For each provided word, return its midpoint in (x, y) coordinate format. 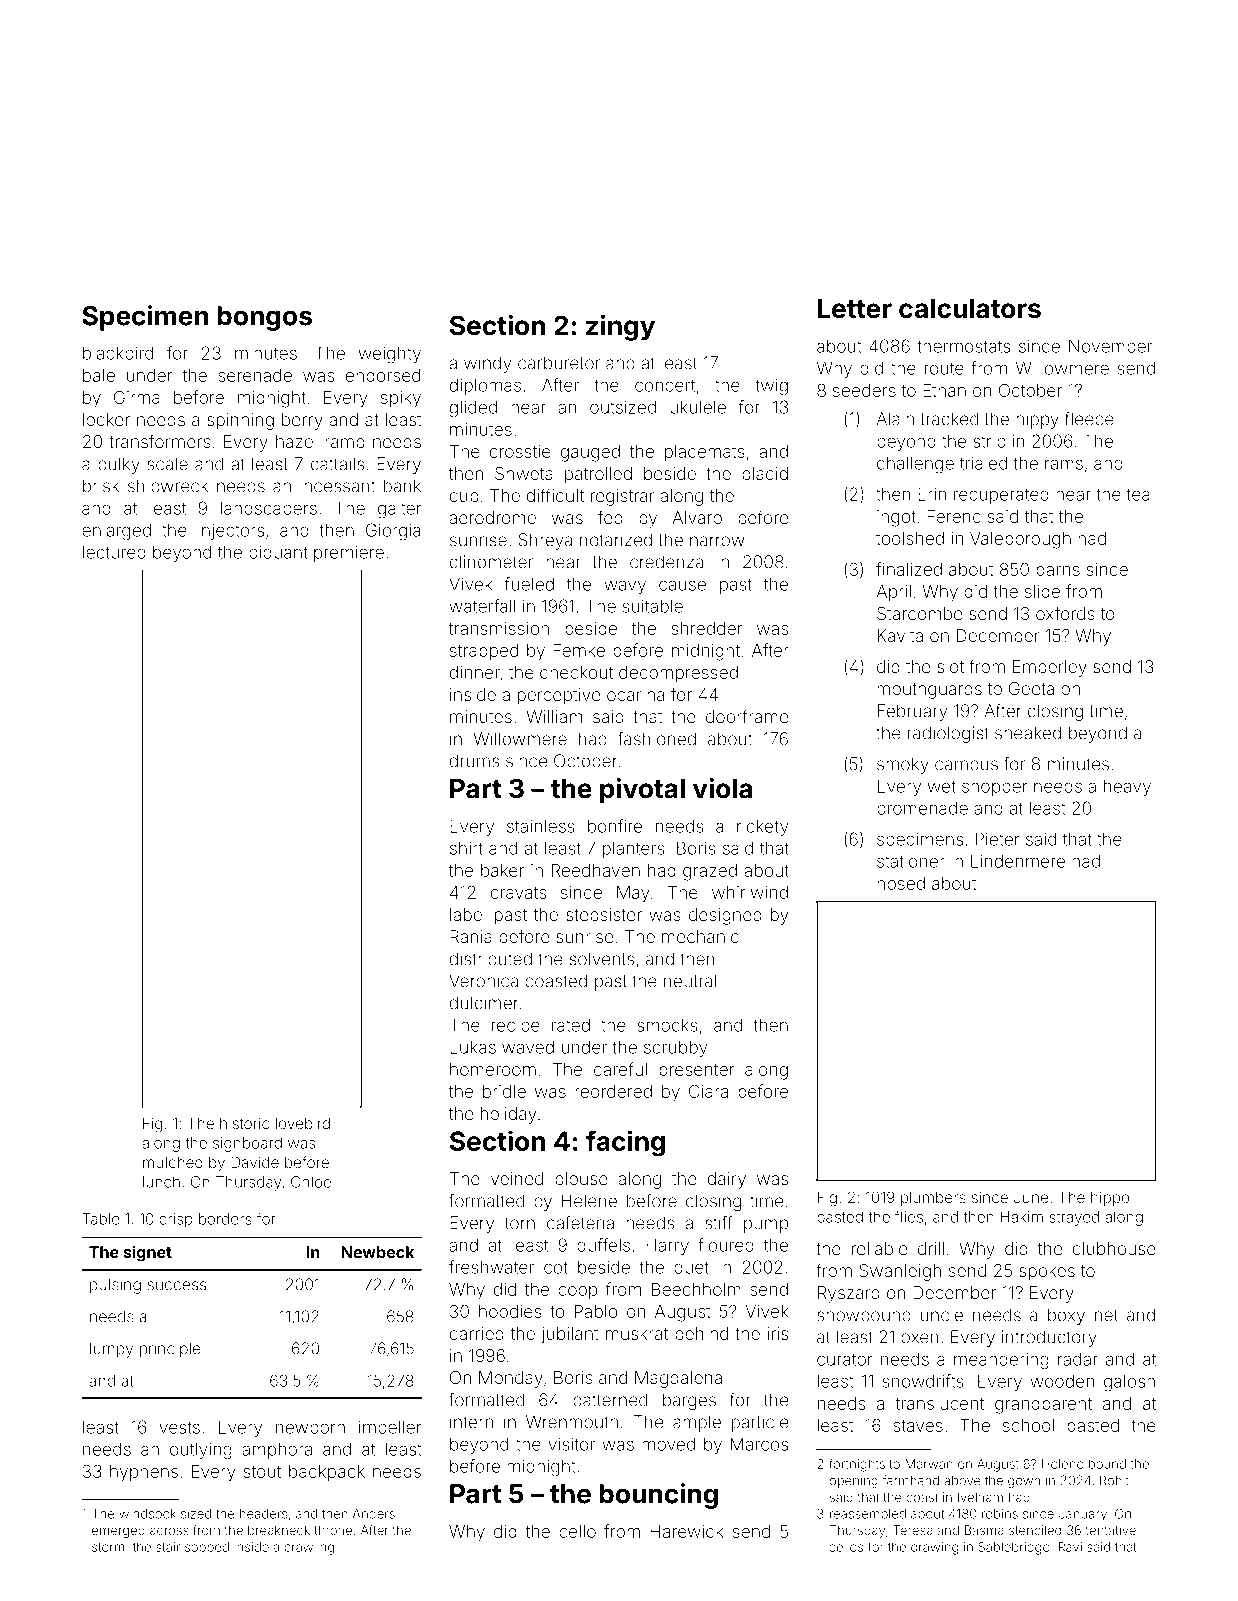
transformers (160, 441)
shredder (707, 628)
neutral (690, 981)
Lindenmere (1018, 861)
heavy (1127, 788)
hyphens (144, 1473)
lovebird (303, 1123)
